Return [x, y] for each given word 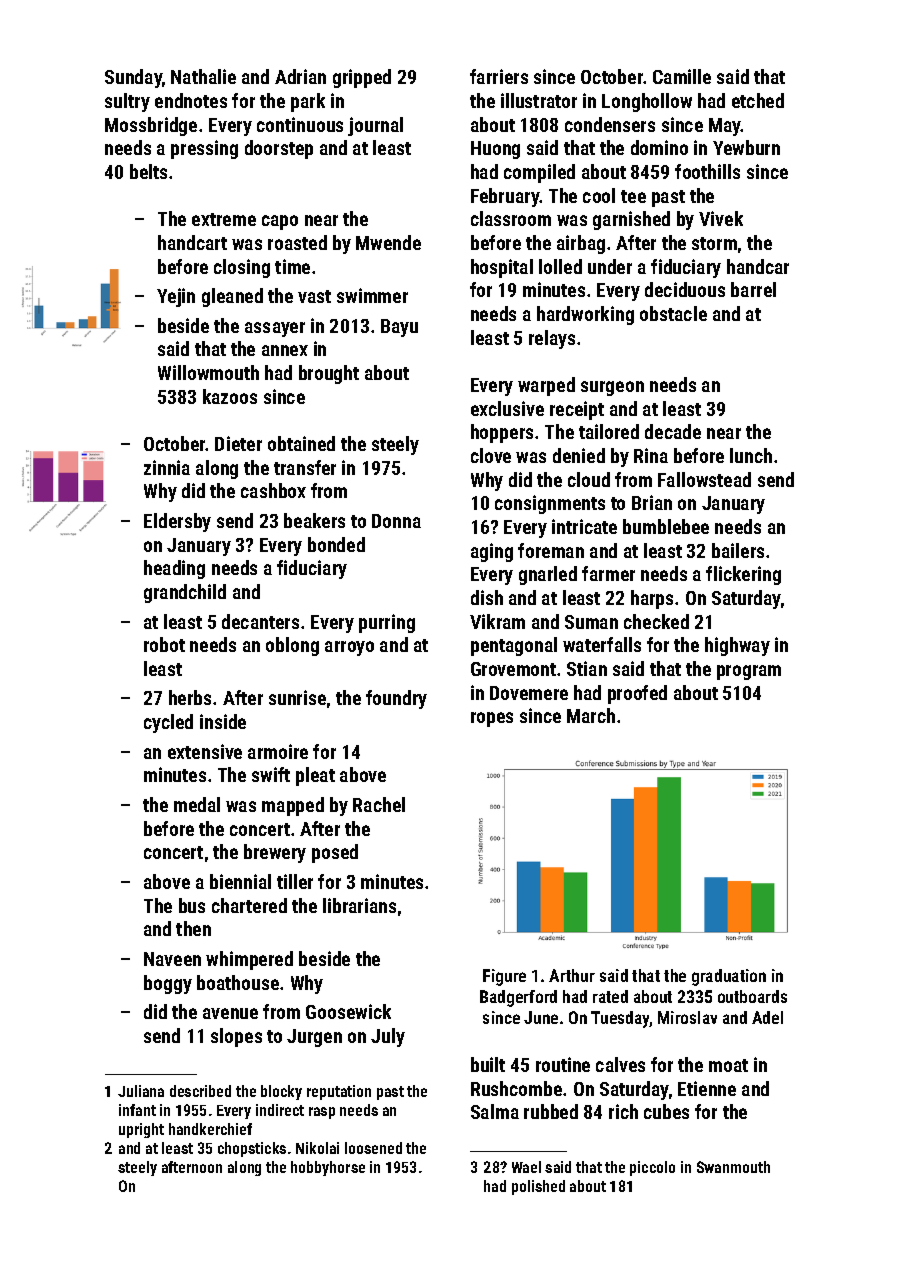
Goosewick [348, 1011]
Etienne [707, 1088]
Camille [682, 76]
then [193, 928]
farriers [499, 76]
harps [652, 599]
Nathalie [203, 76]
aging [492, 552]
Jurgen [314, 1038]
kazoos [230, 396]
